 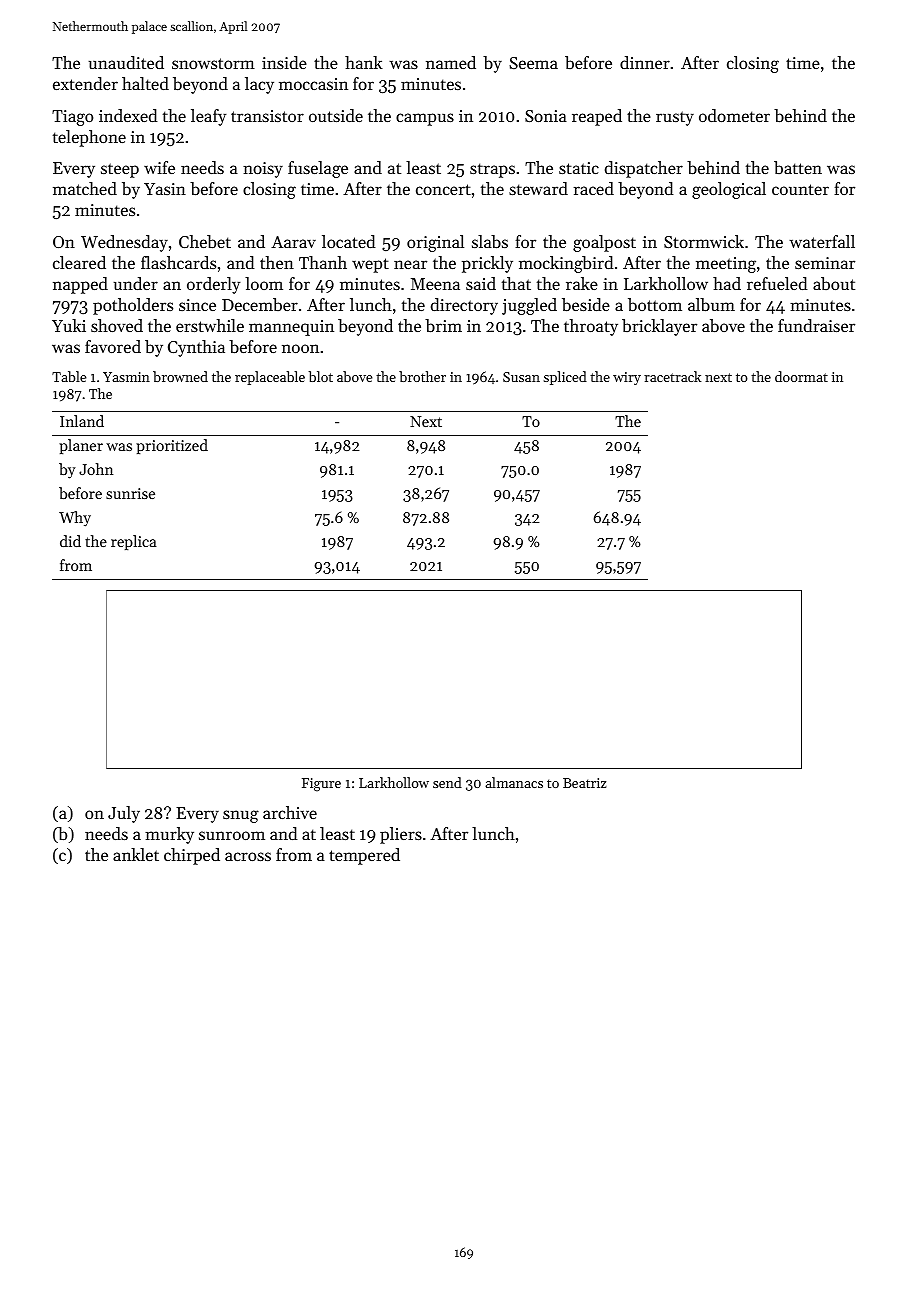 I want to click on slabs, so click(x=490, y=241).
